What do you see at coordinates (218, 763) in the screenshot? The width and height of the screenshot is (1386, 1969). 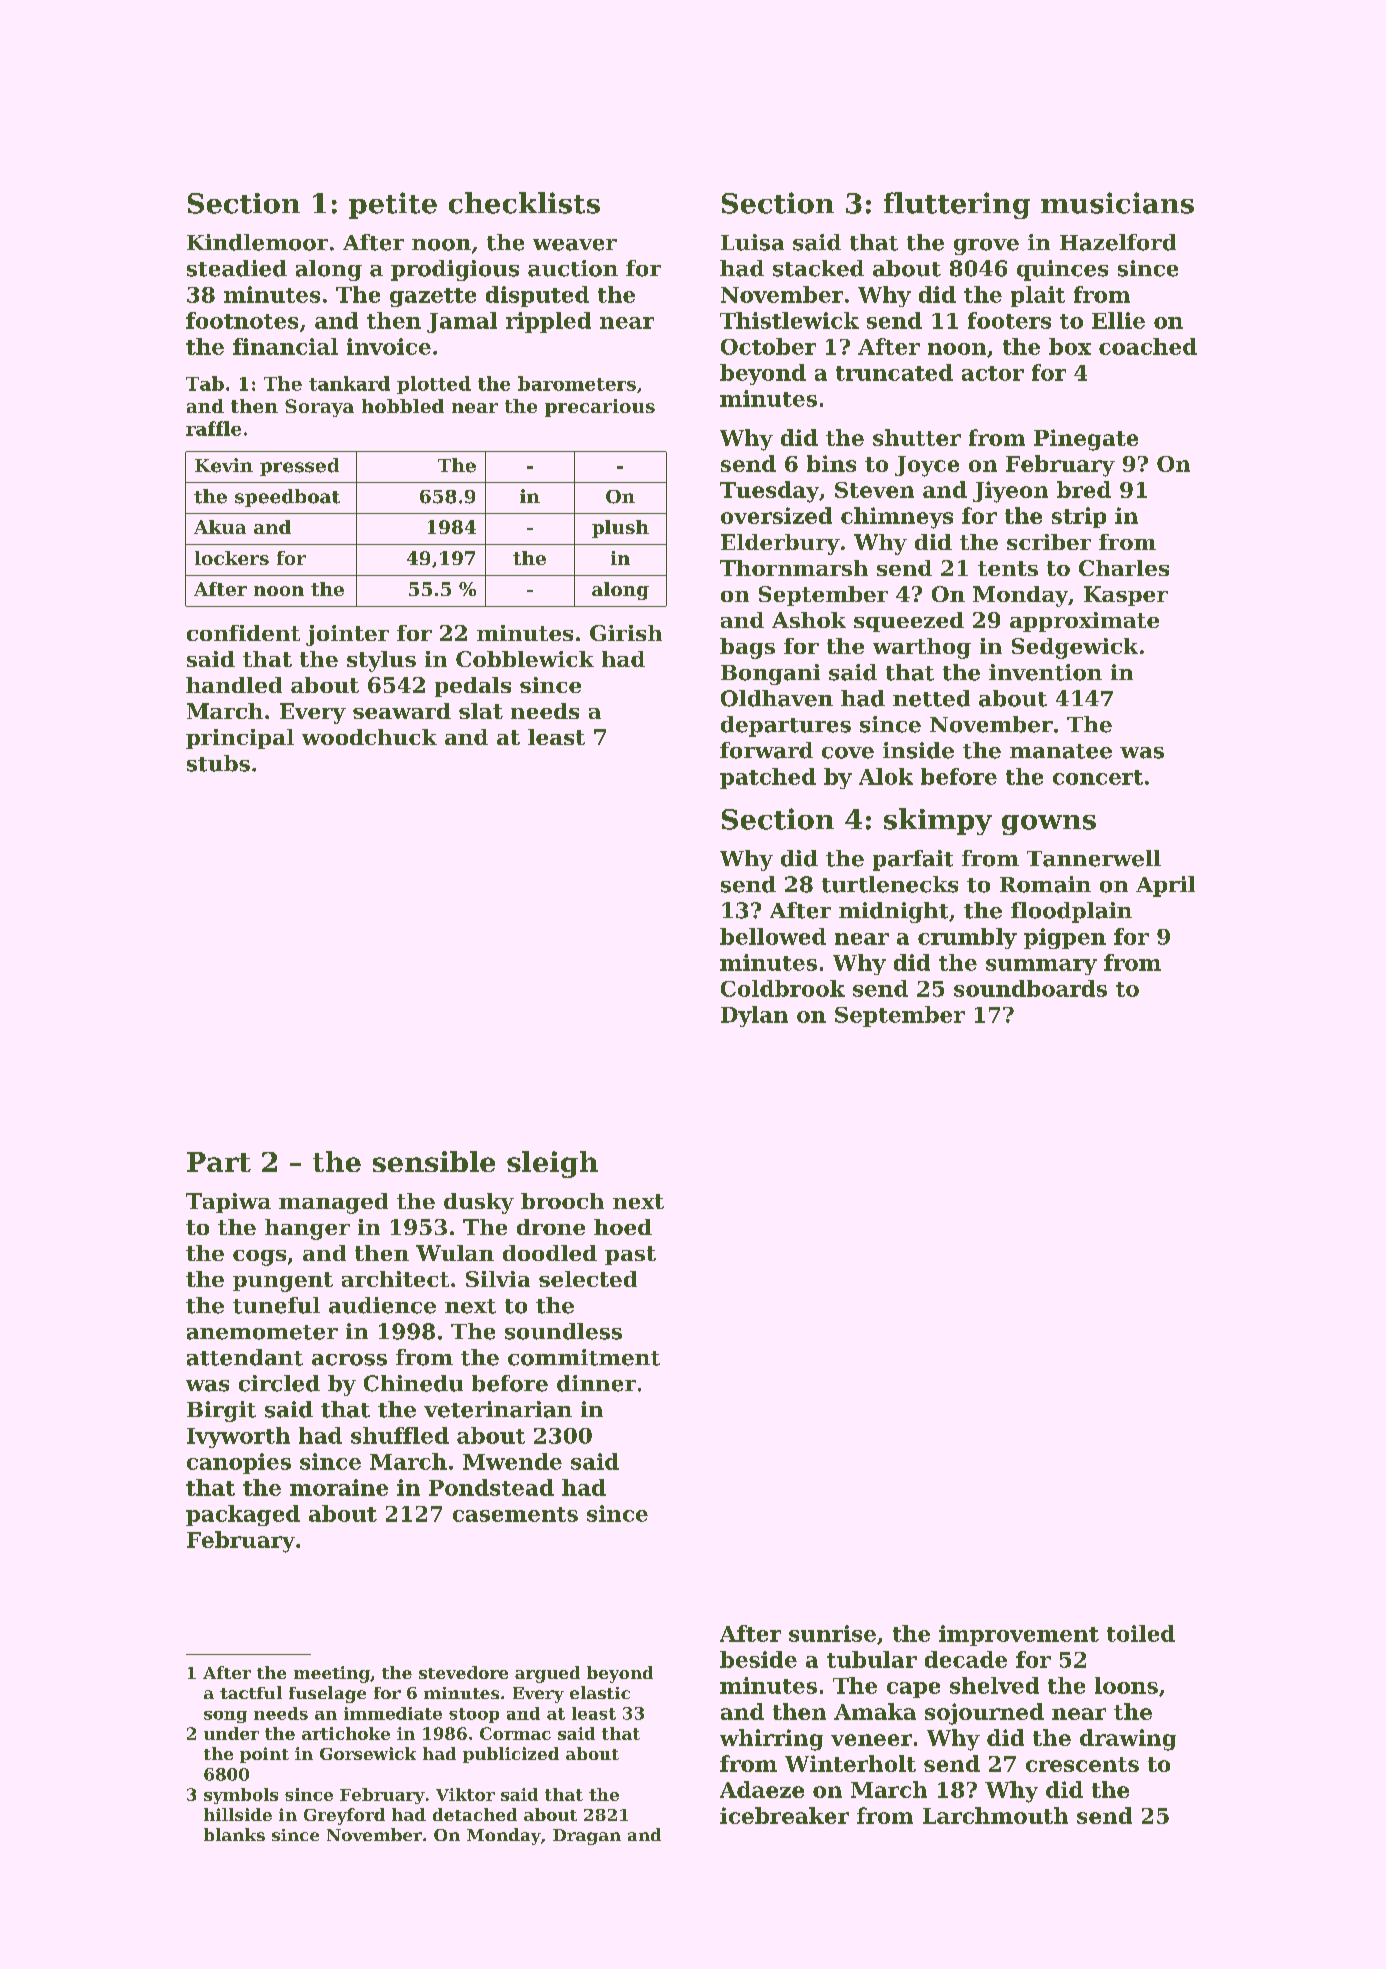 I see `stubs` at bounding box center [218, 763].
